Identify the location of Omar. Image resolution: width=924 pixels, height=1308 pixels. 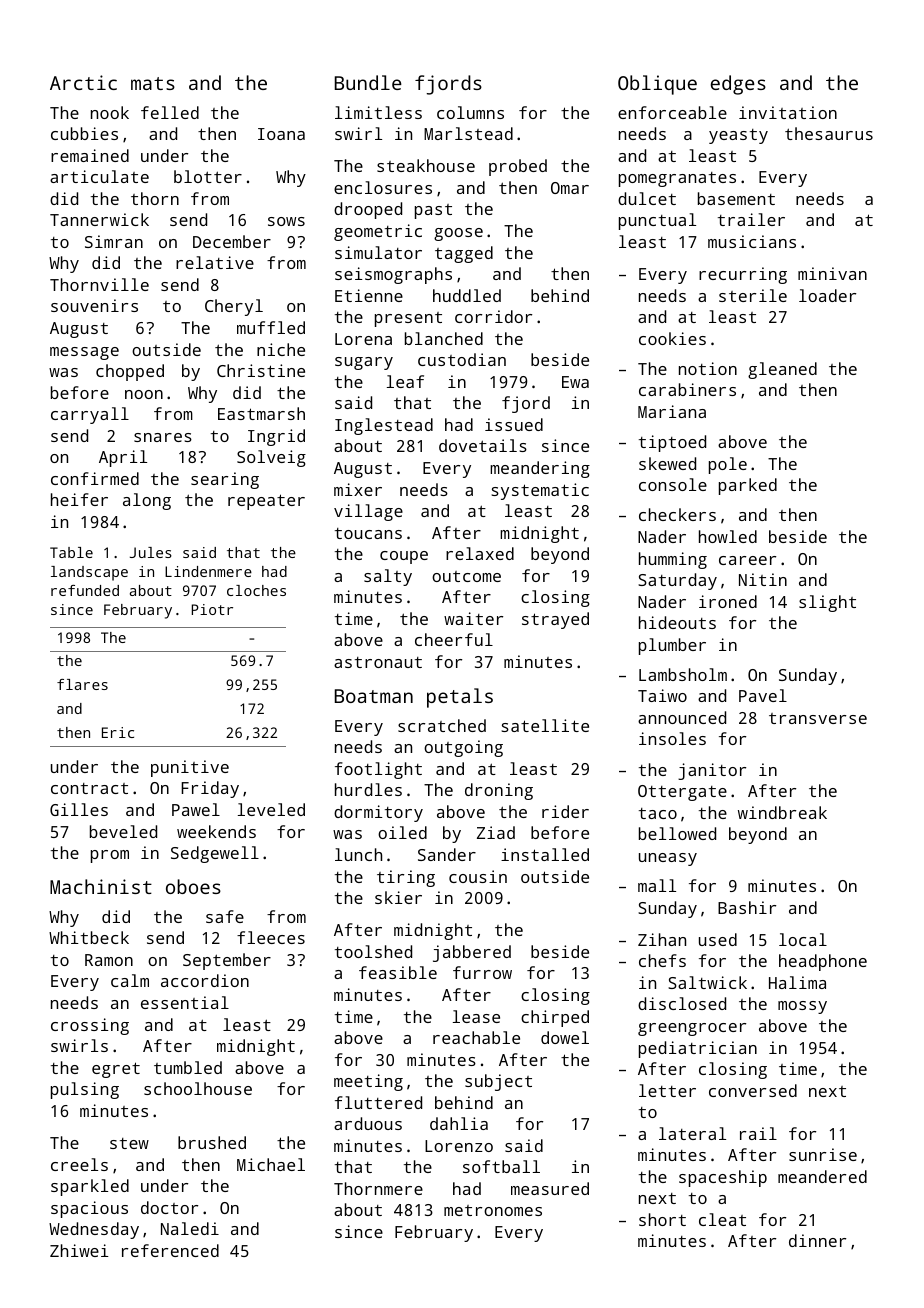
(570, 188).
